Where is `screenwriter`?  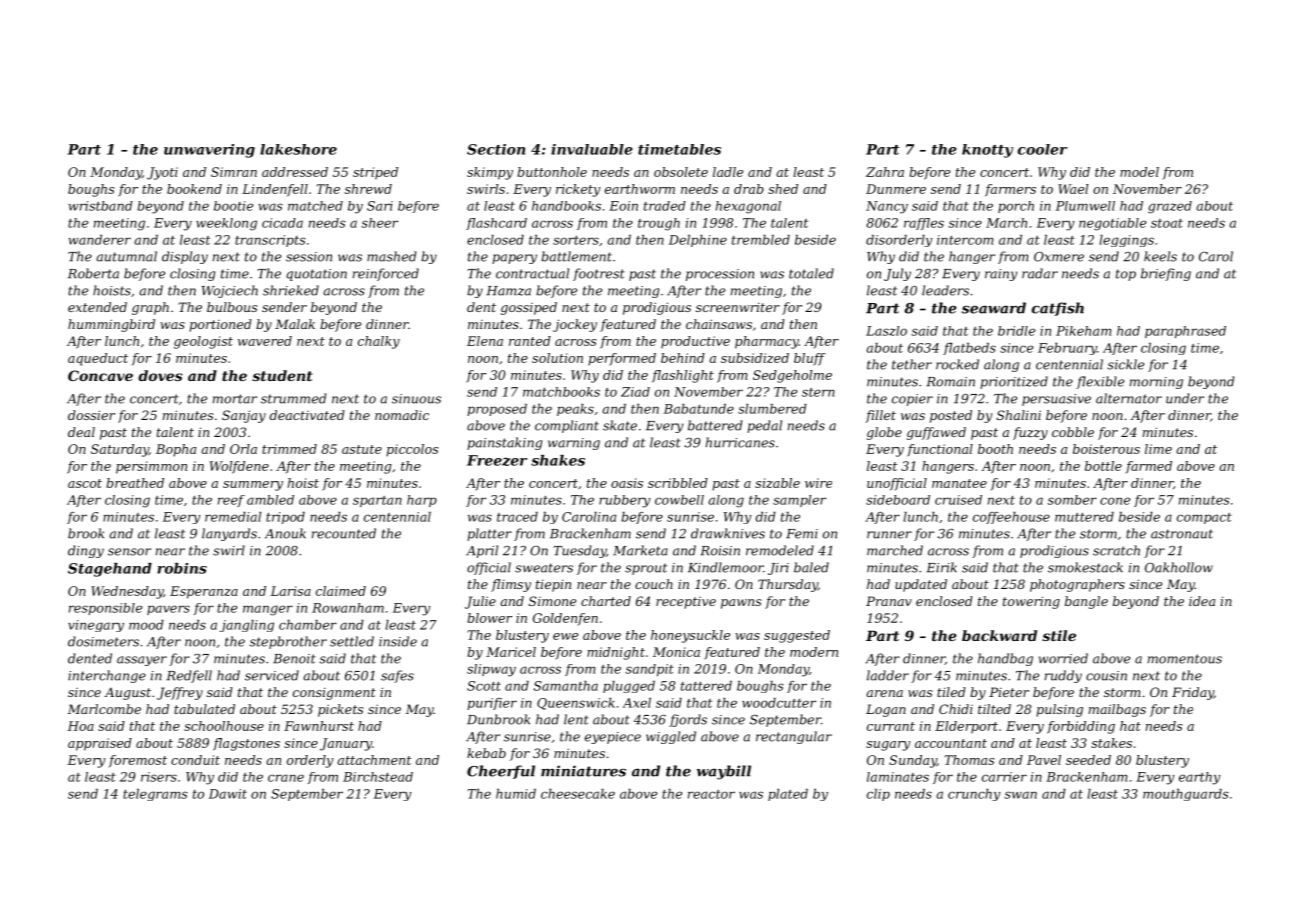
screenwriter is located at coordinates (738, 307).
